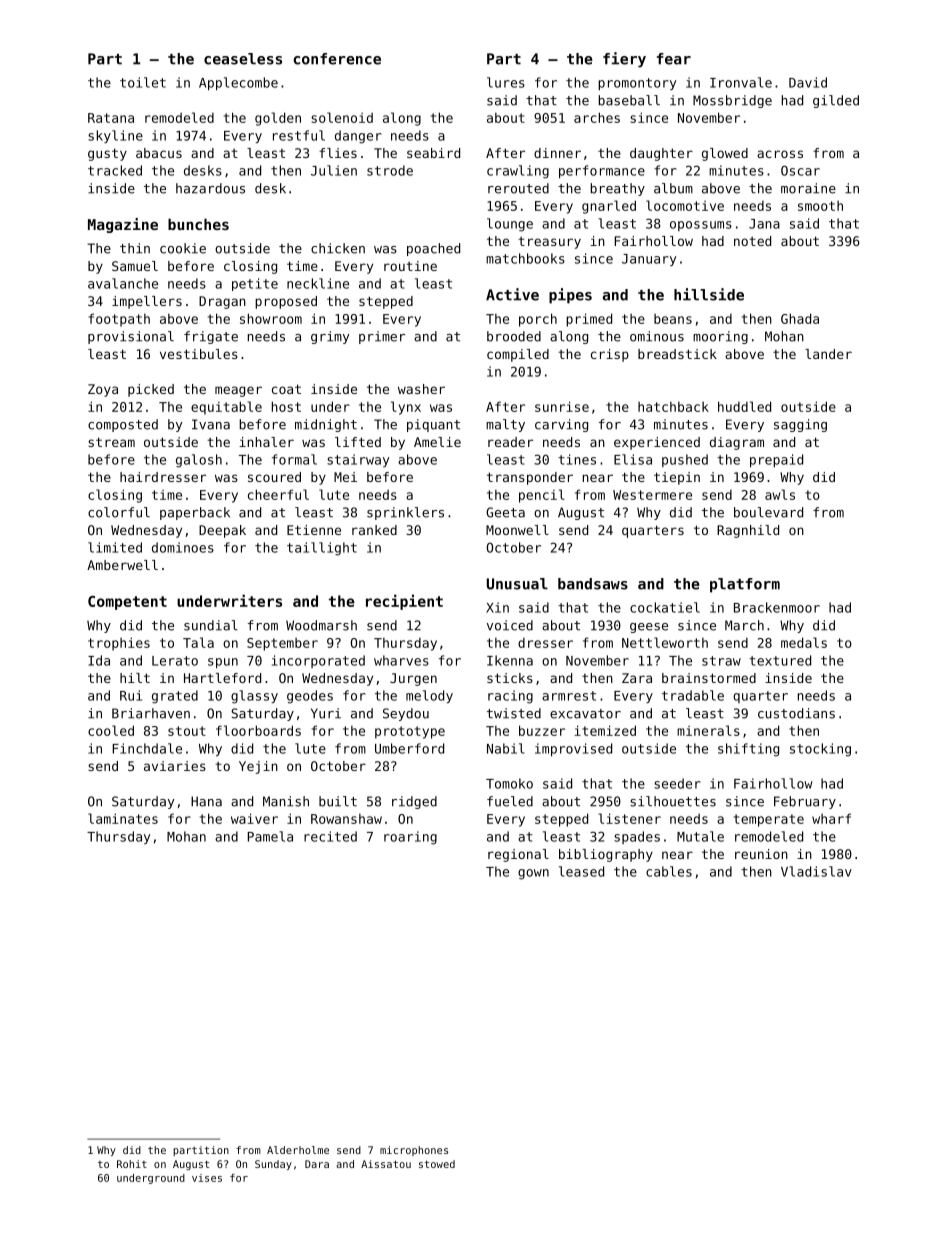 The height and width of the image is (1233, 952). I want to click on Hartleford, so click(222, 678).
